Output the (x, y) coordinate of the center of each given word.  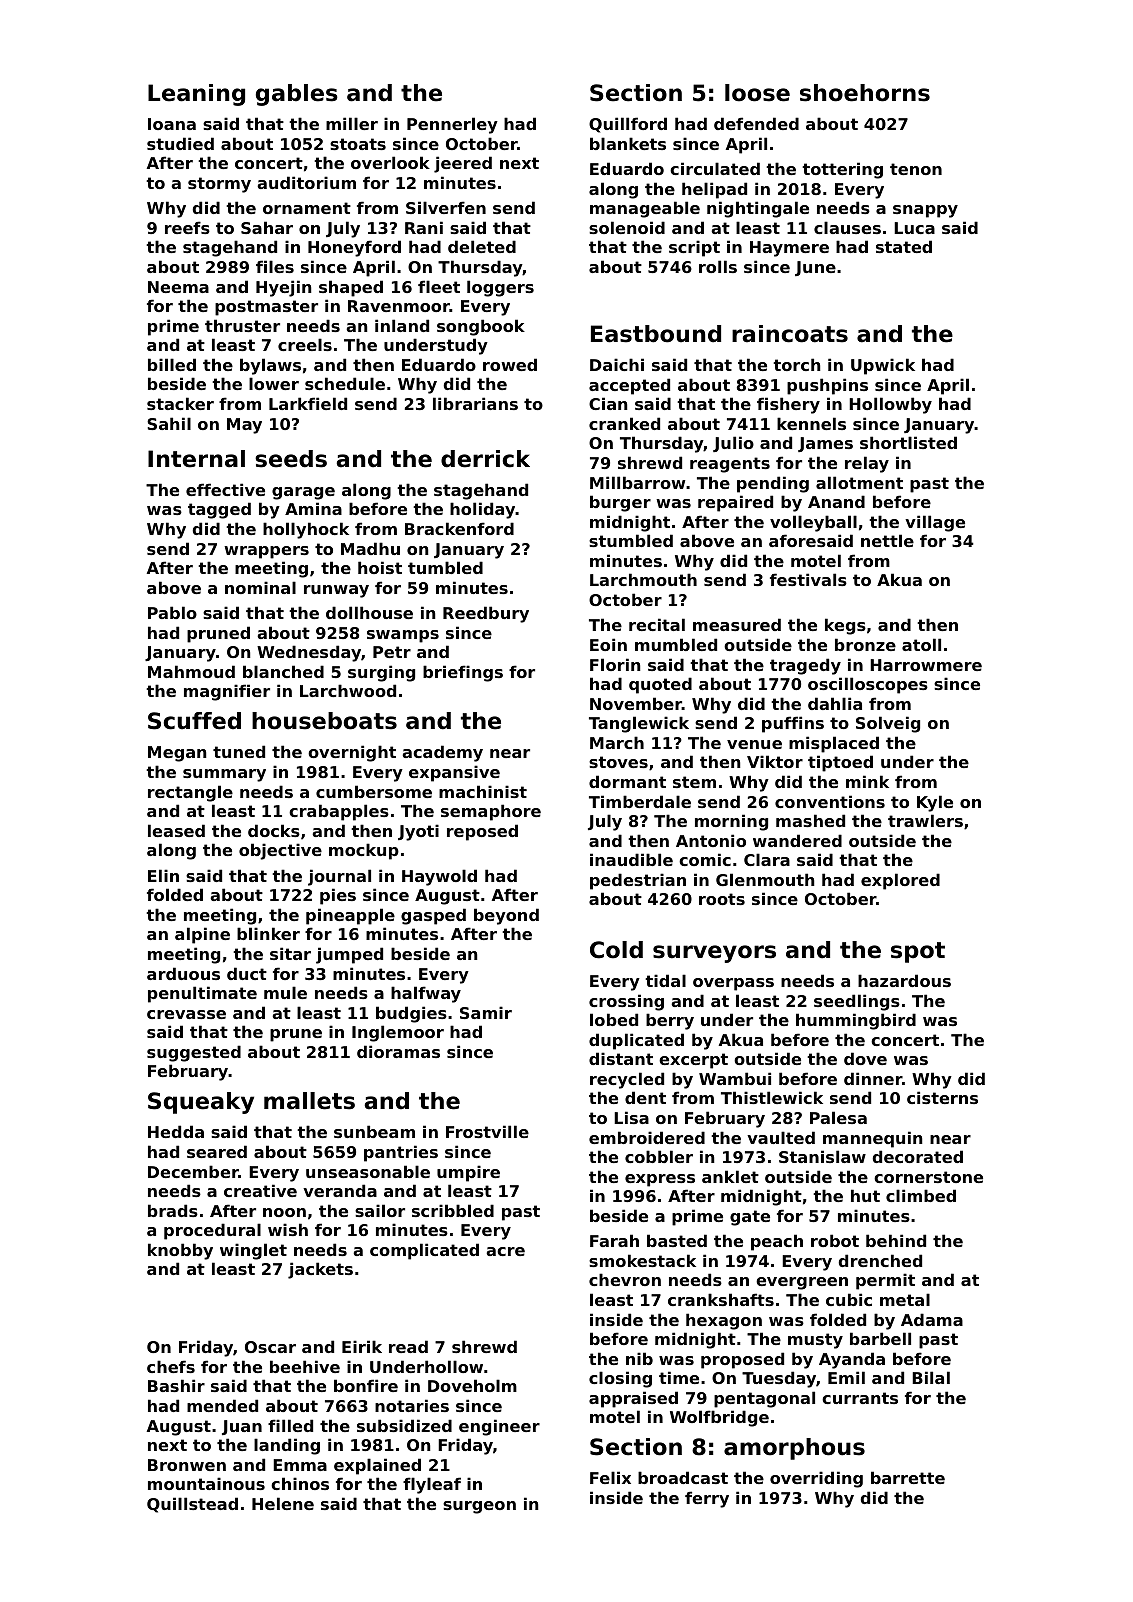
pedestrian (638, 881)
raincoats (790, 334)
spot (918, 952)
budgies (411, 1014)
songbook (481, 327)
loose (757, 93)
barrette (908, 1477)
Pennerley (452, 125)
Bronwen (187, 1465)
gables (297, 95)
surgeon (479, 1507)
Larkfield (308, 403)
